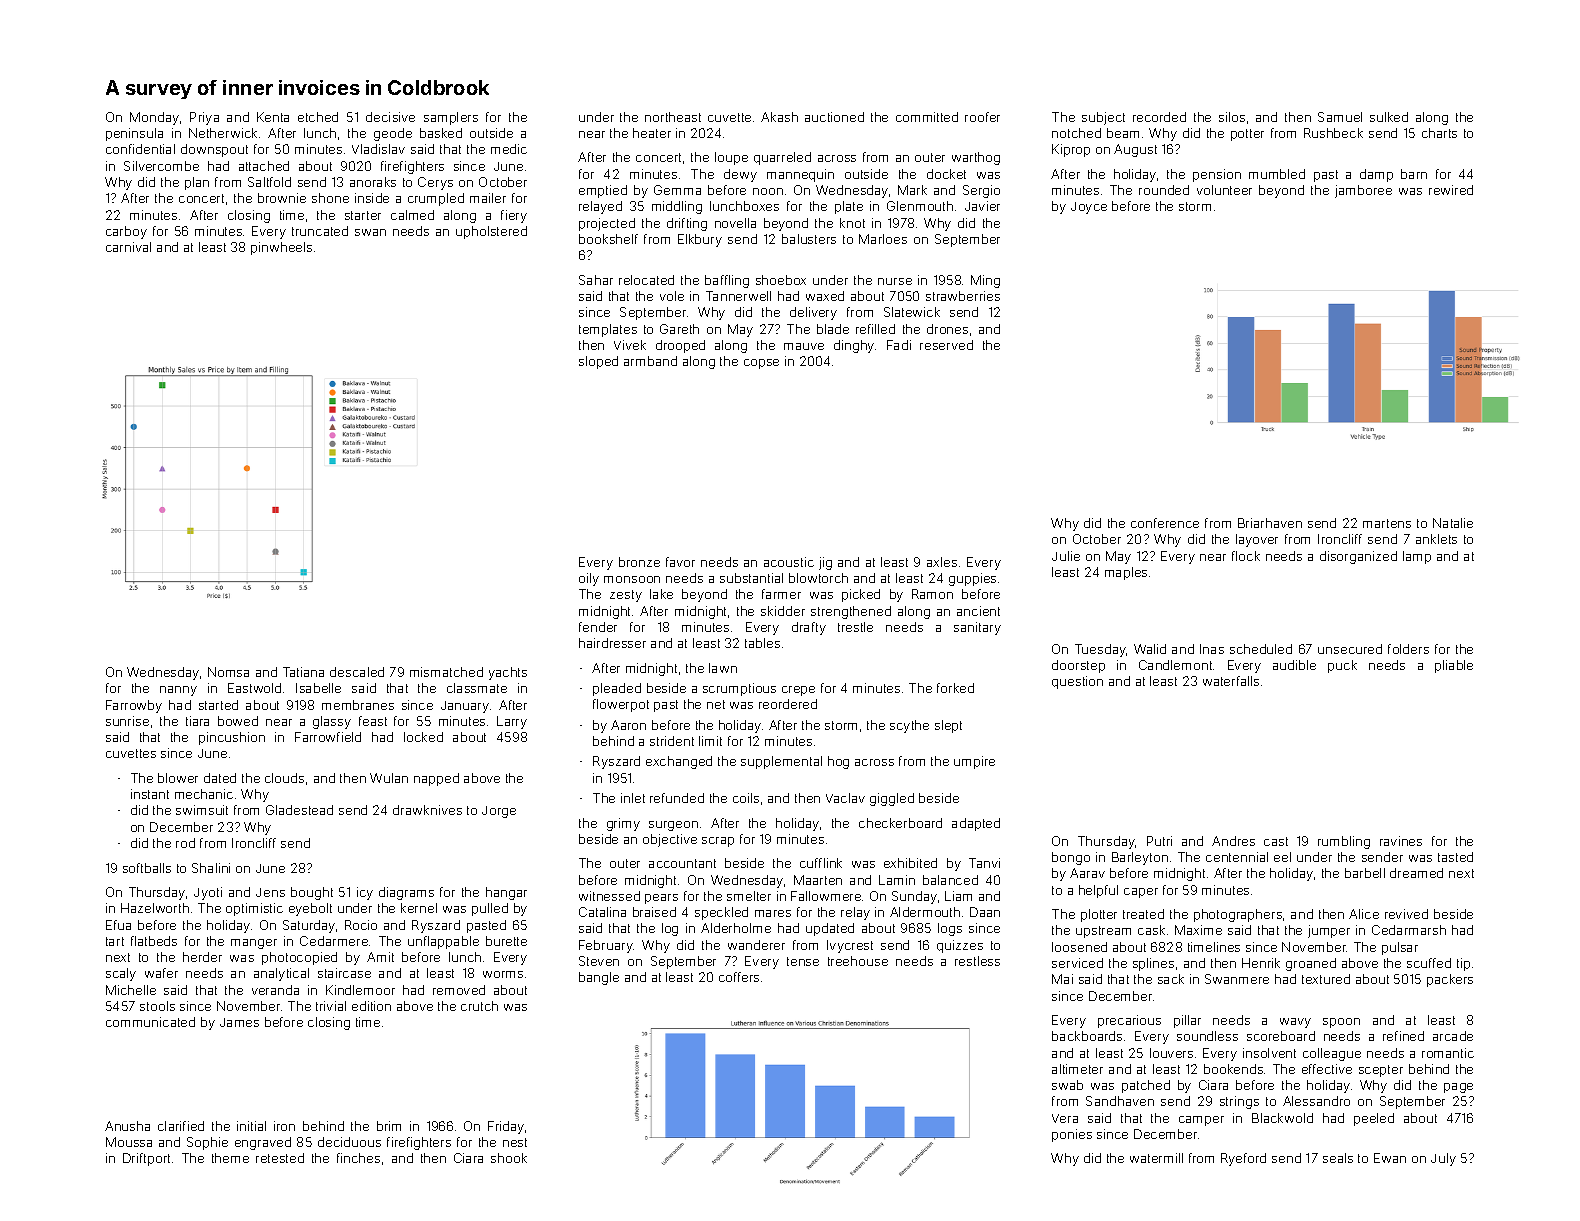 Image resolution: width=1580 pixels, height=1221 pixels. What do you see at coordinates (281, 248) in the screenshot?
I see `pinwheels` at bounding box center [281, 248].
